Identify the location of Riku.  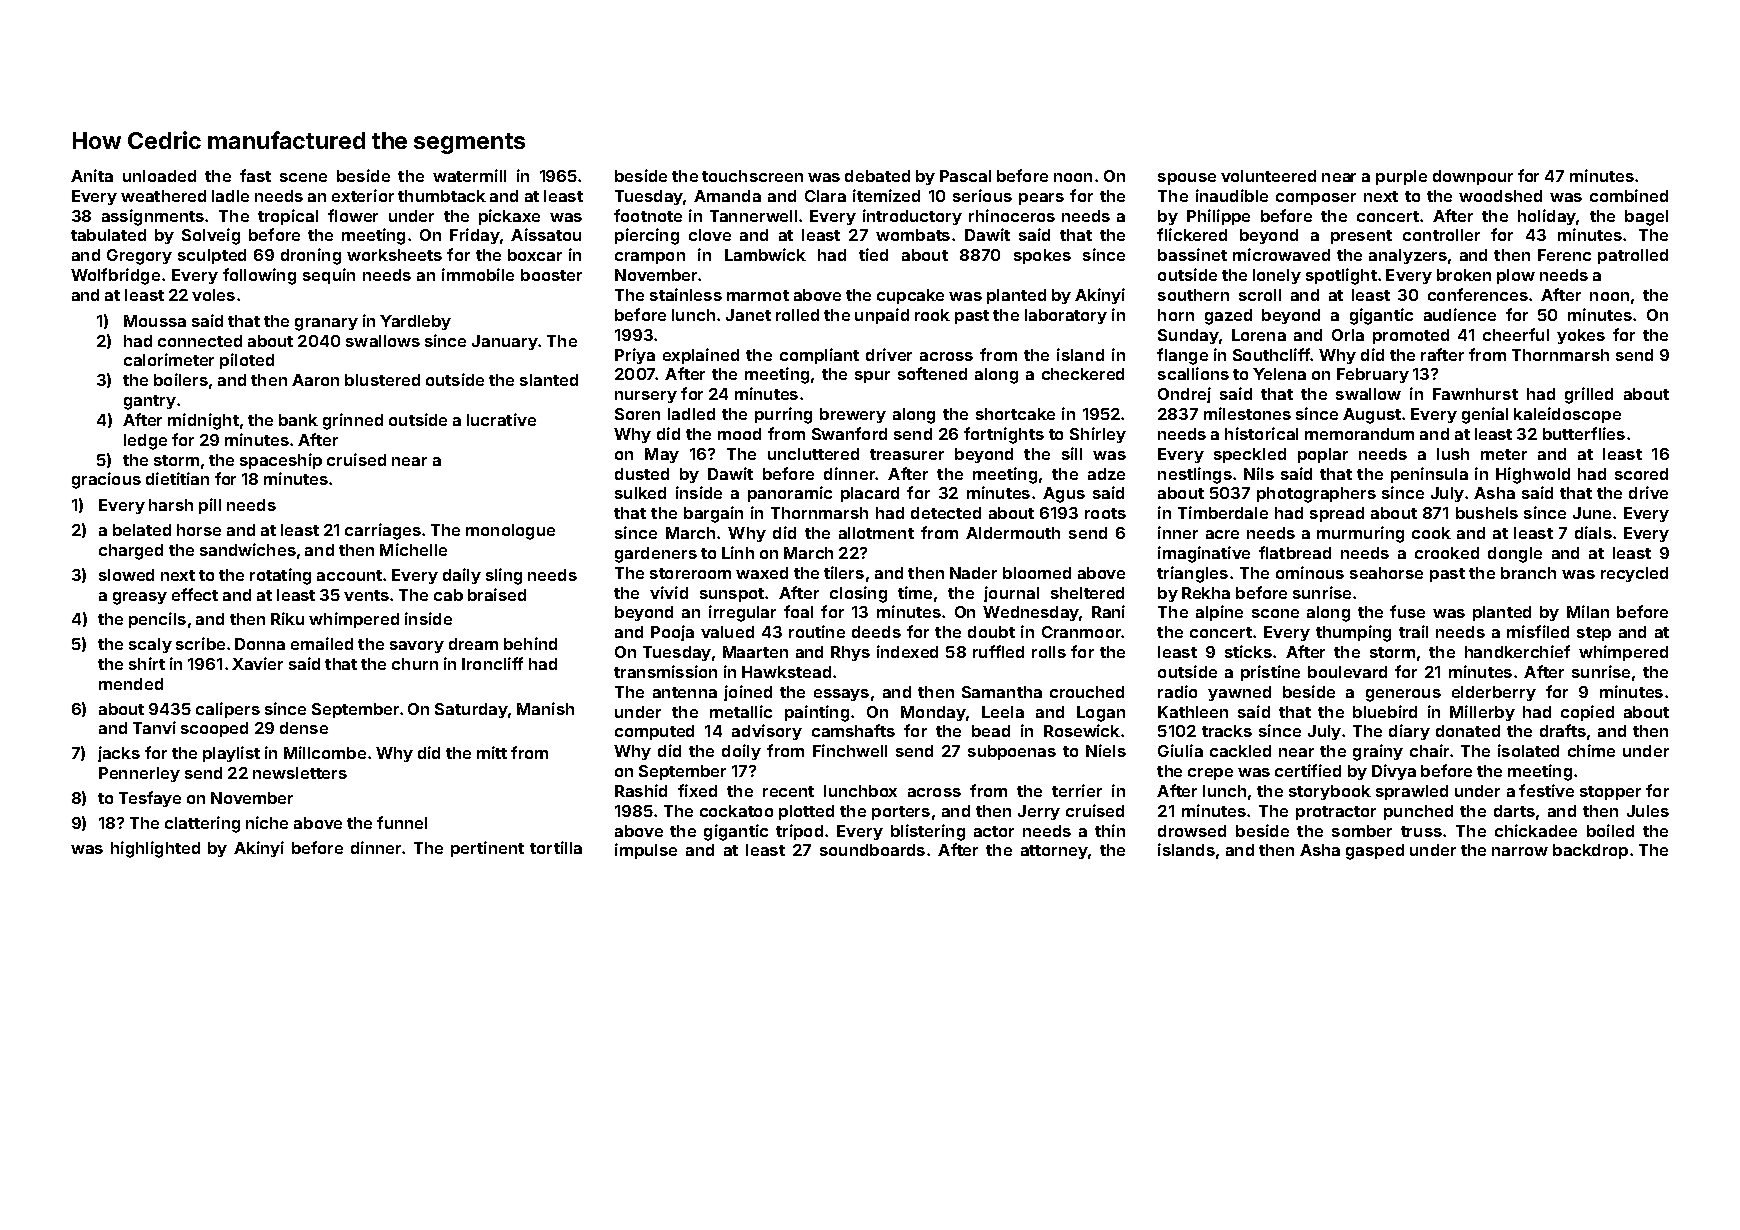
(287, 618).
